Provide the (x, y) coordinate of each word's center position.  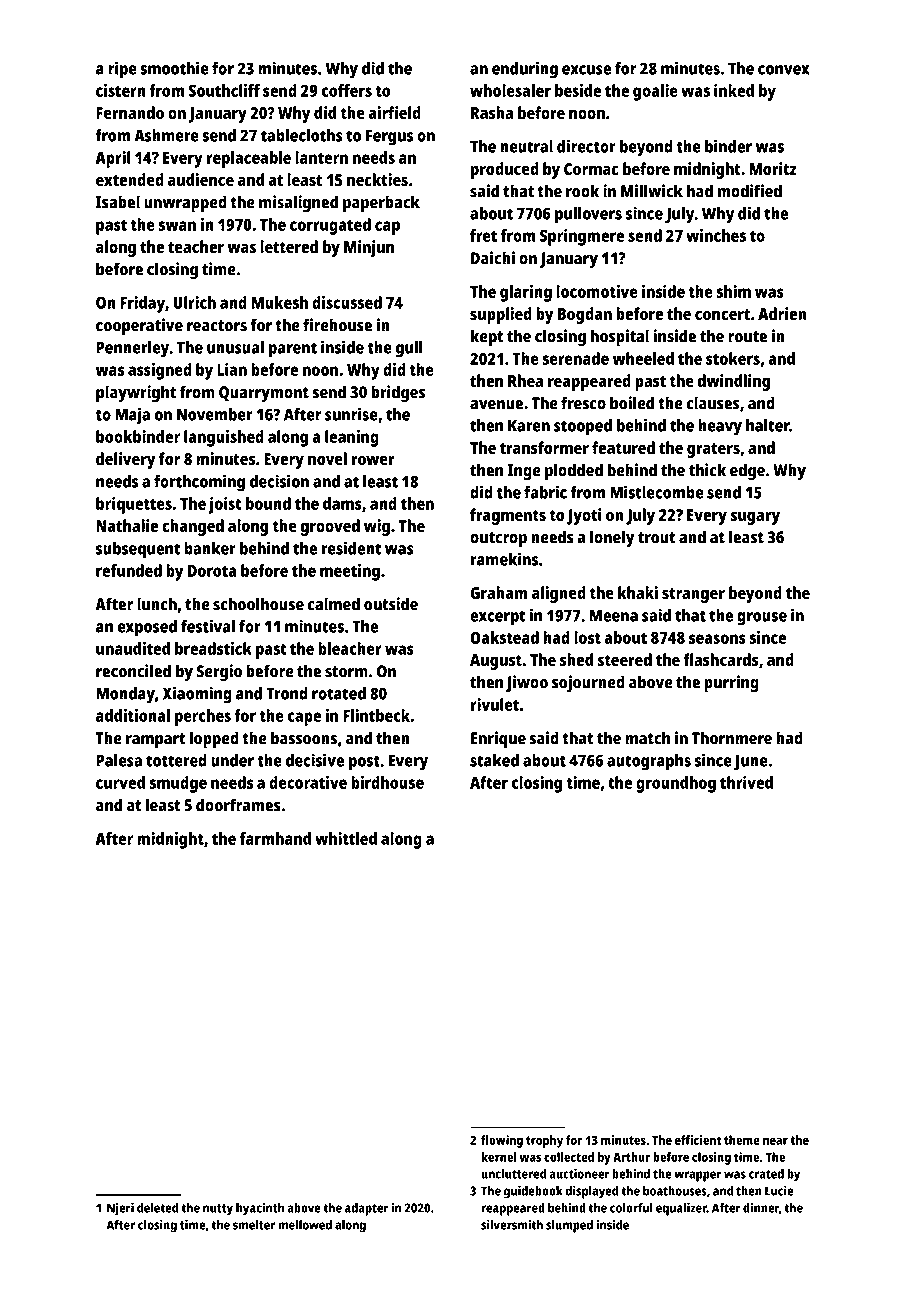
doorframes (238, 805)
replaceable (249, 159)
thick (707, 470)
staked (494, 760)
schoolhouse (258, 604)
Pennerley (133, 349)
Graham (498, 592)
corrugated (330, 226)
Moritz (773, 168)
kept (487, 337)
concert (722, 314)
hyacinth (260, 1209)
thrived (746, 782)
